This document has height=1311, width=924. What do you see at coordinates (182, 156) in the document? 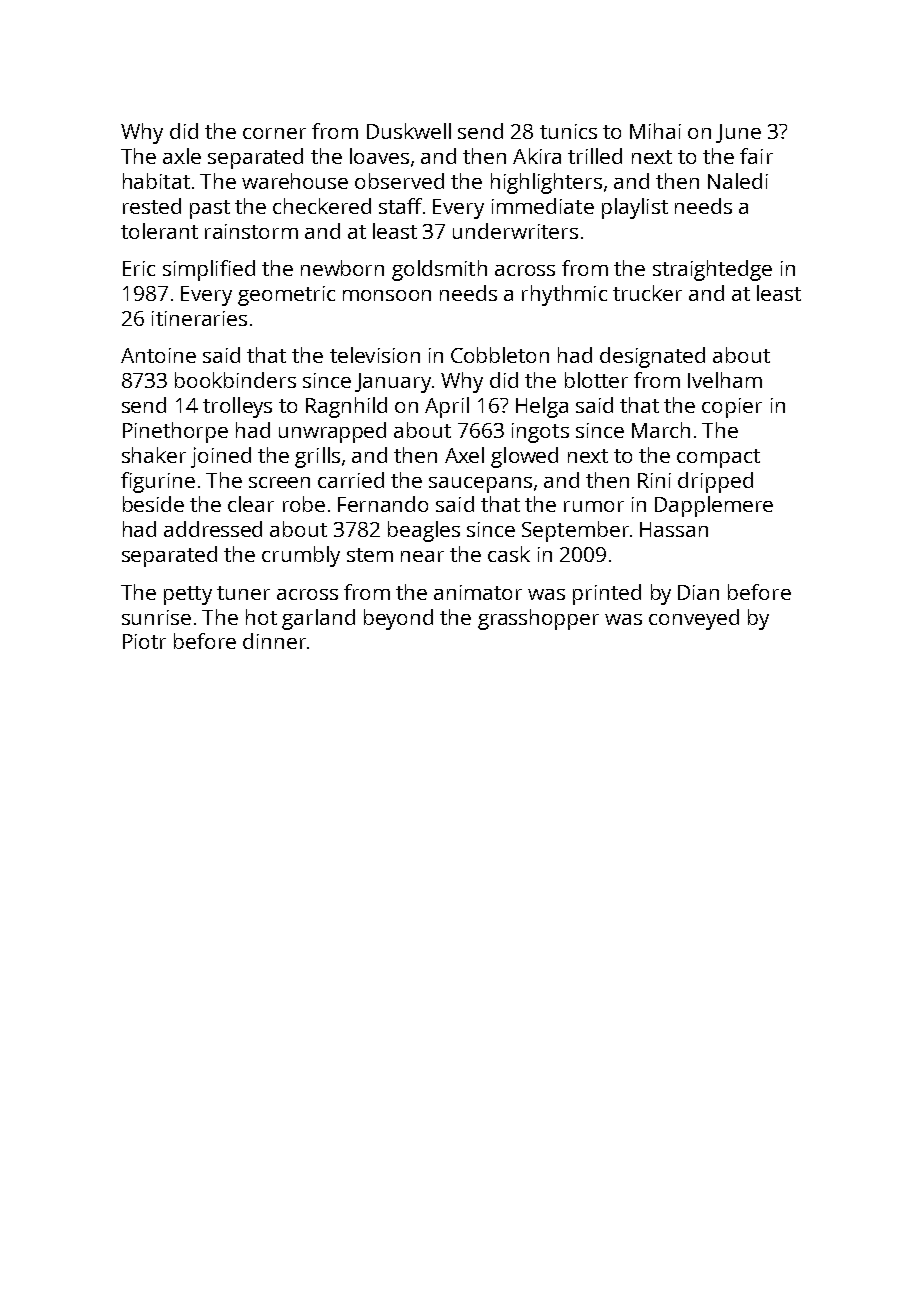
I see `axle` at bounding box center [182, 156].
